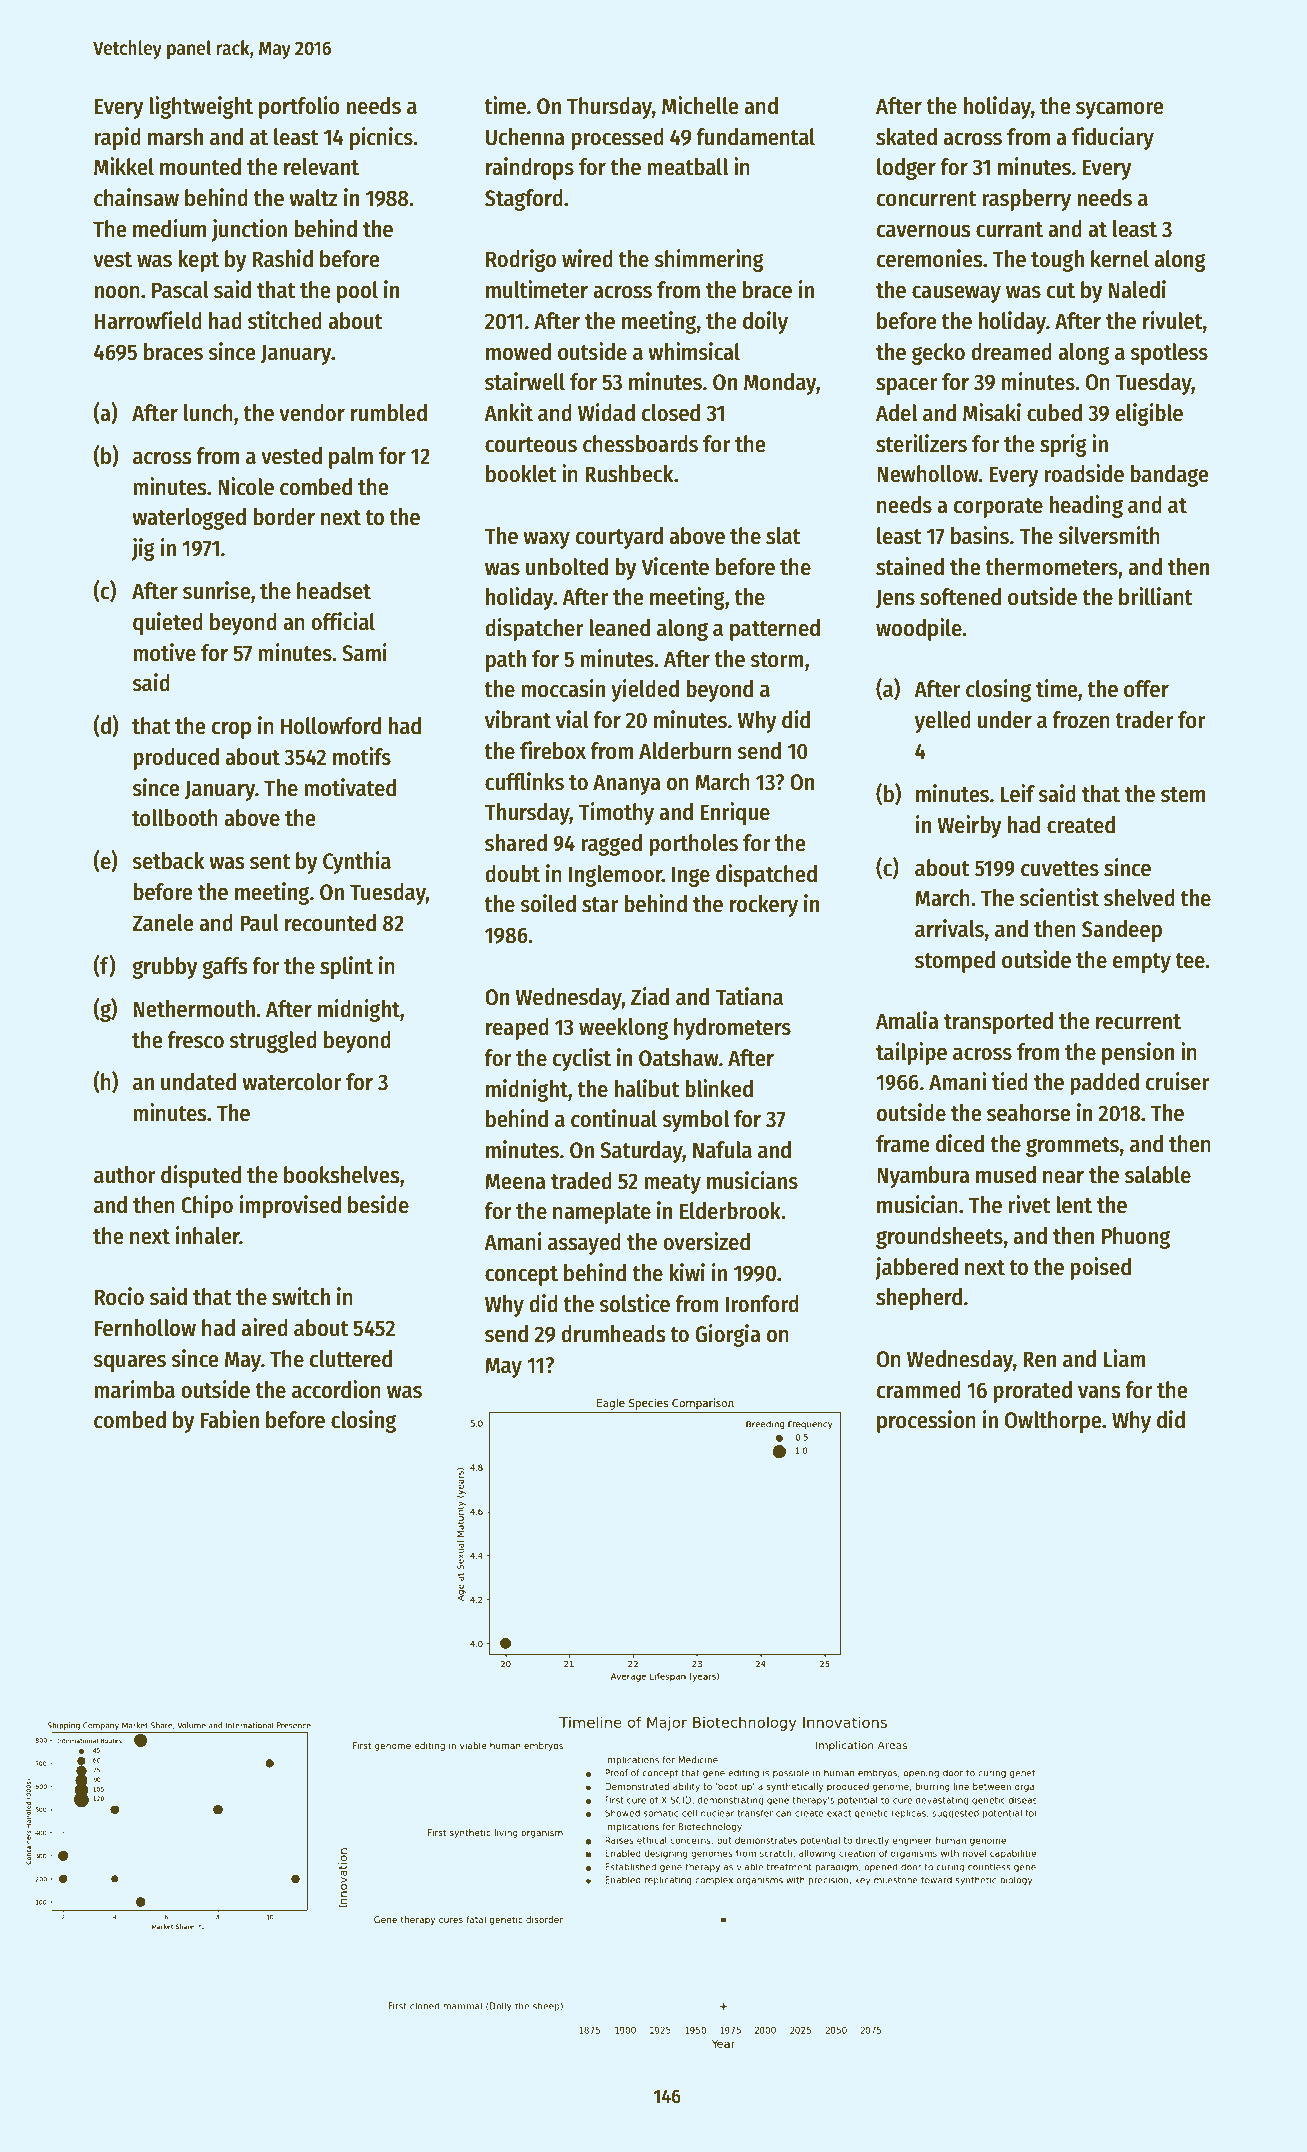 The width and height of the page is (1307, 2152). What do you see at coordinates (301, 1296) in the page?
I see `switch` at bounding box center [301, 1296].
